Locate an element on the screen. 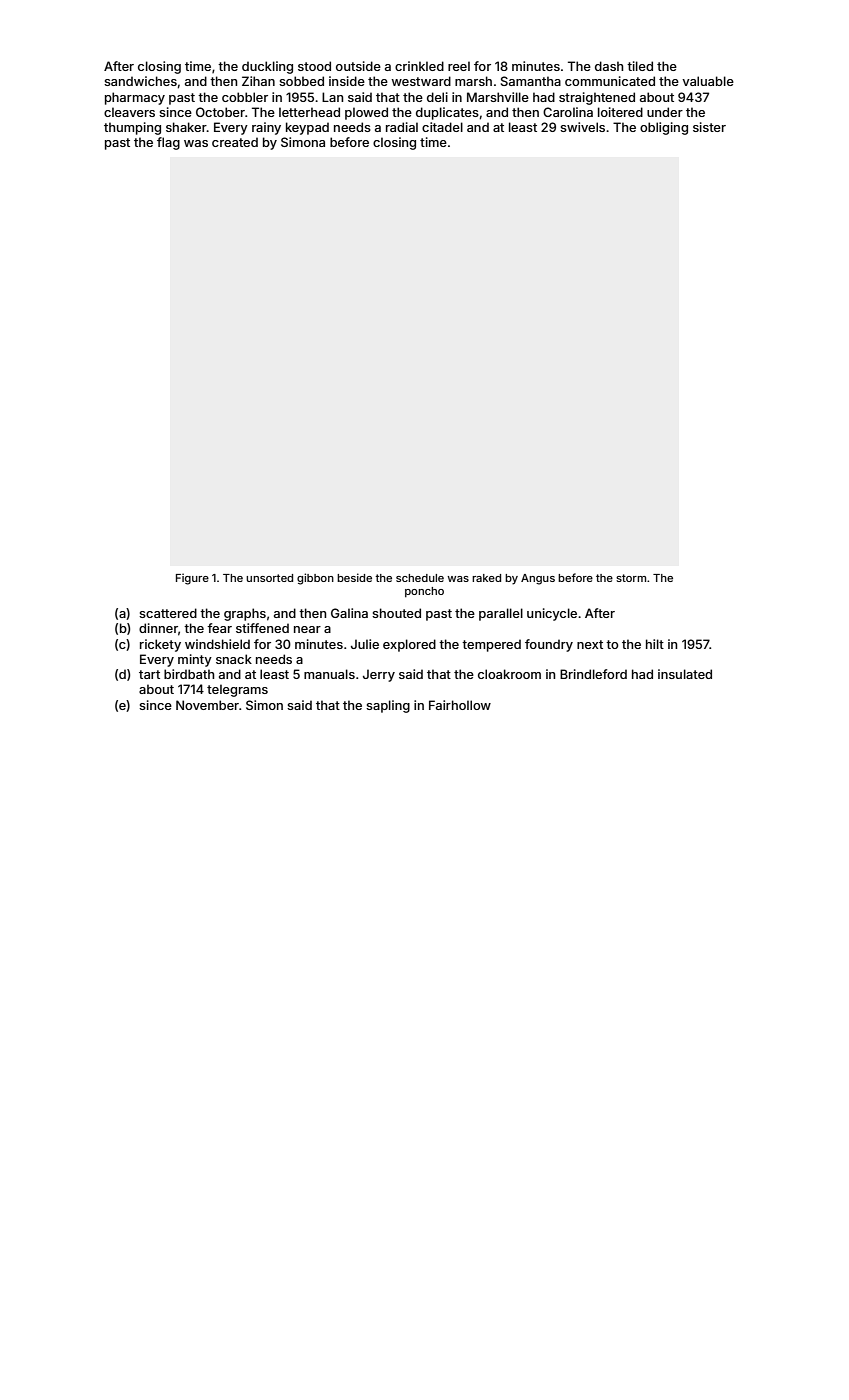 This screenshot has height=1400, width=849. storm is located at coordinates (631, 578).
